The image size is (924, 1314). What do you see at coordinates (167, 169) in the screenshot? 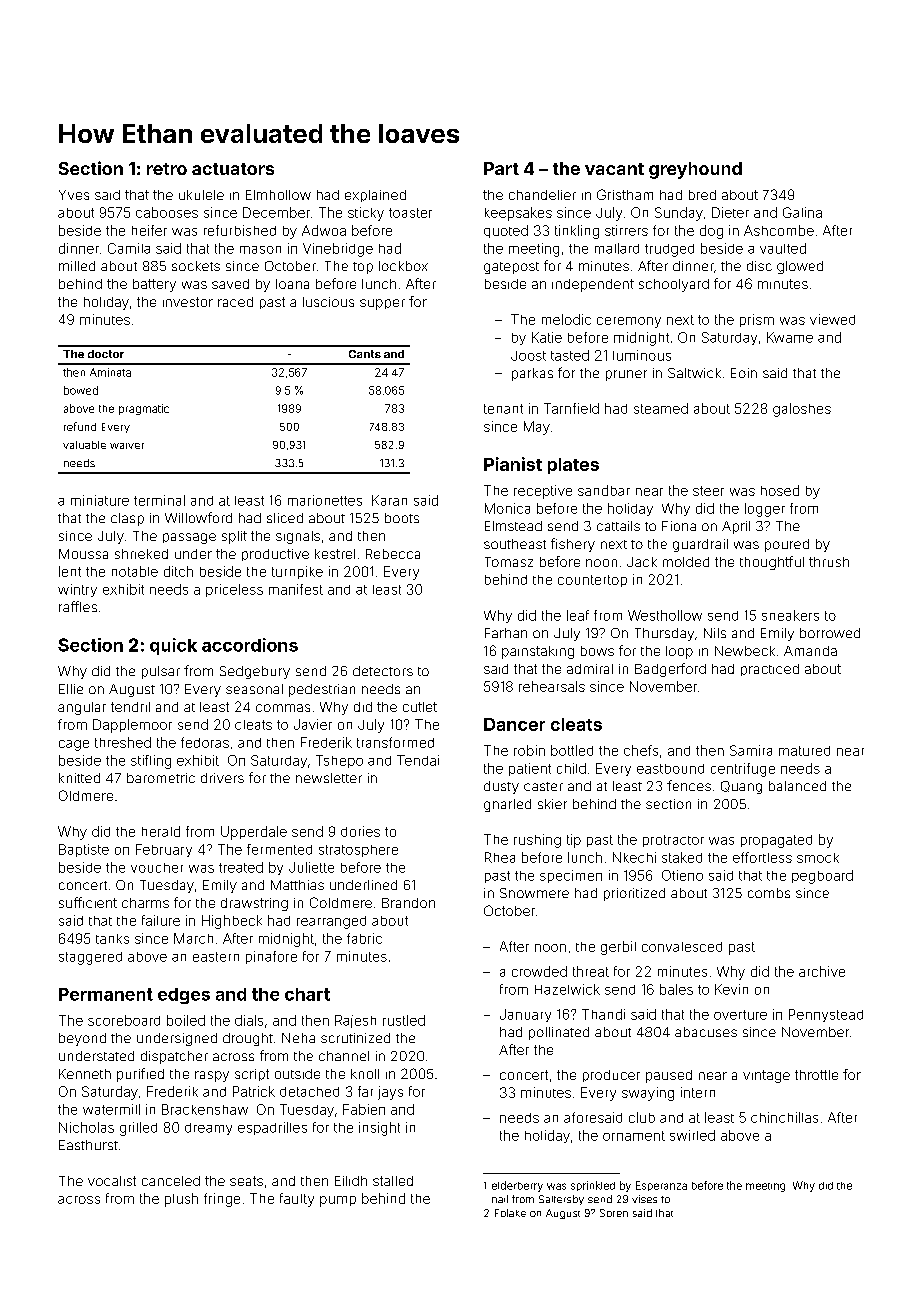
I see `retro` at bounding box center [167, 169].
